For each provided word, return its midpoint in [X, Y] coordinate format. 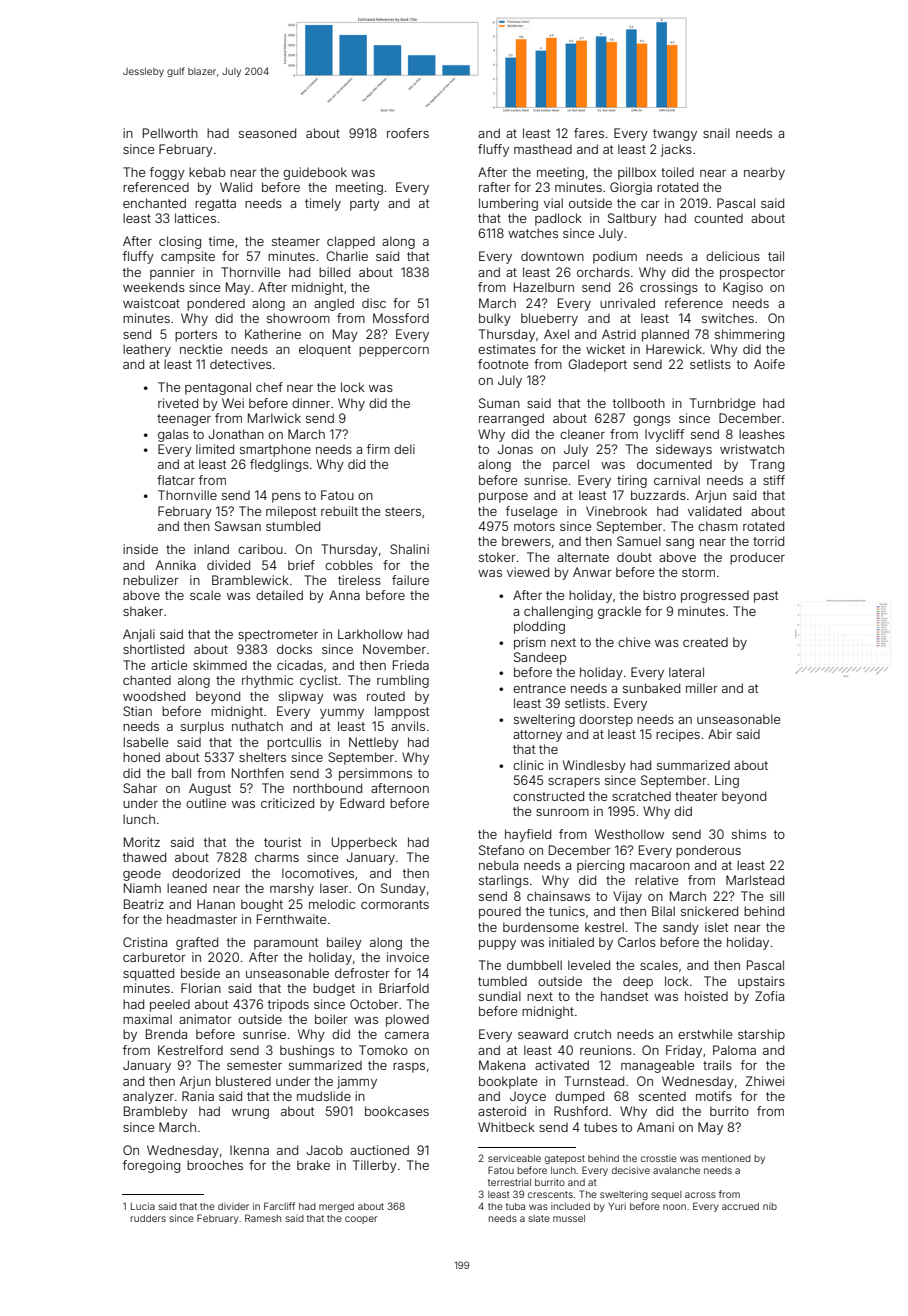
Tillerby [375, 1166]
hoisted [706, 996]
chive [634, 642]
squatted [148, 974]
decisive [631, 1170]
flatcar [176, 480]
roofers [408, 133]
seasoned [267, 133]
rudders [148, 1218]
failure [410, 580]
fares [589, 133]
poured [500, 913]
